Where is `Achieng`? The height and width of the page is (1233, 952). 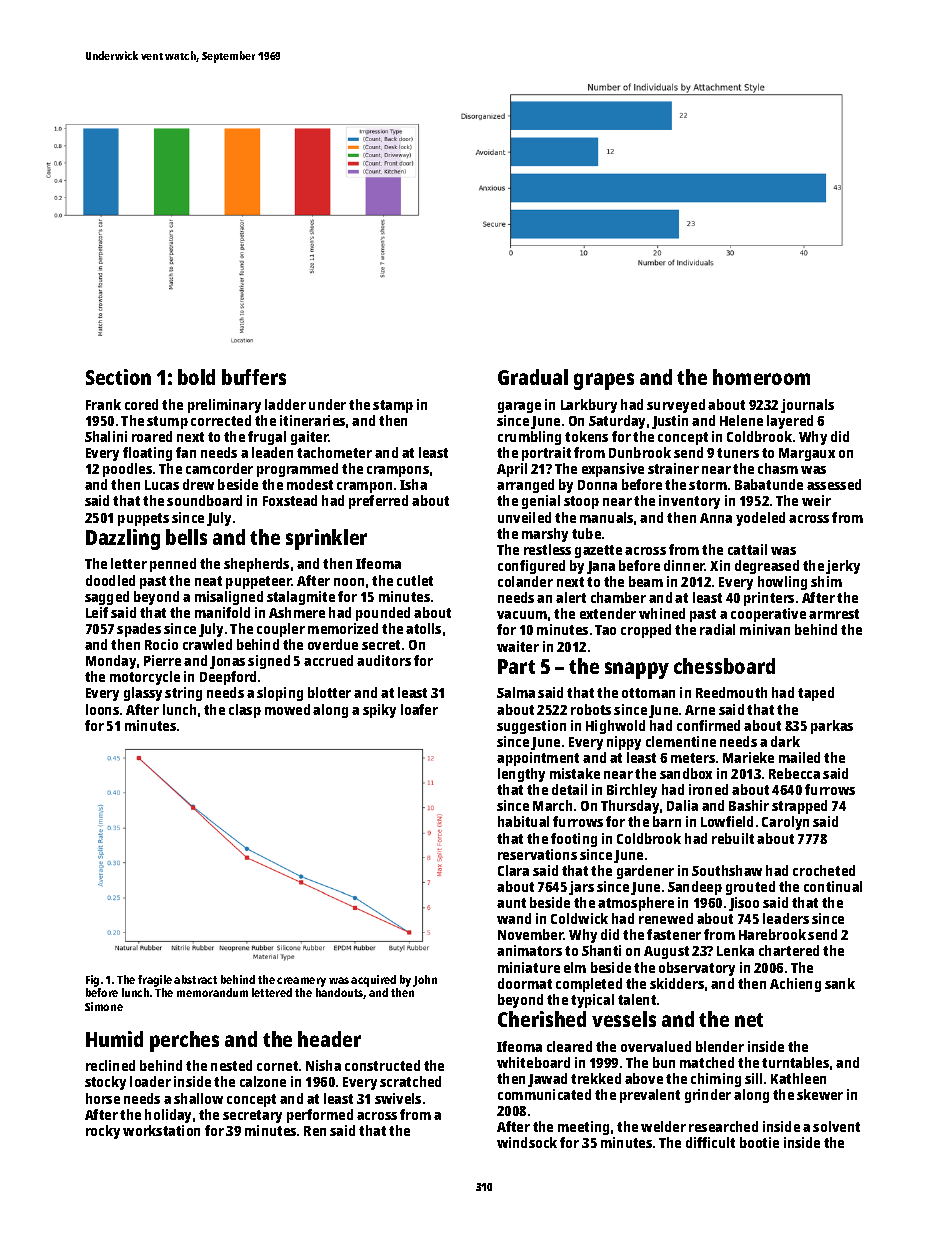
Achieng is located at coordinates (795, 985).
